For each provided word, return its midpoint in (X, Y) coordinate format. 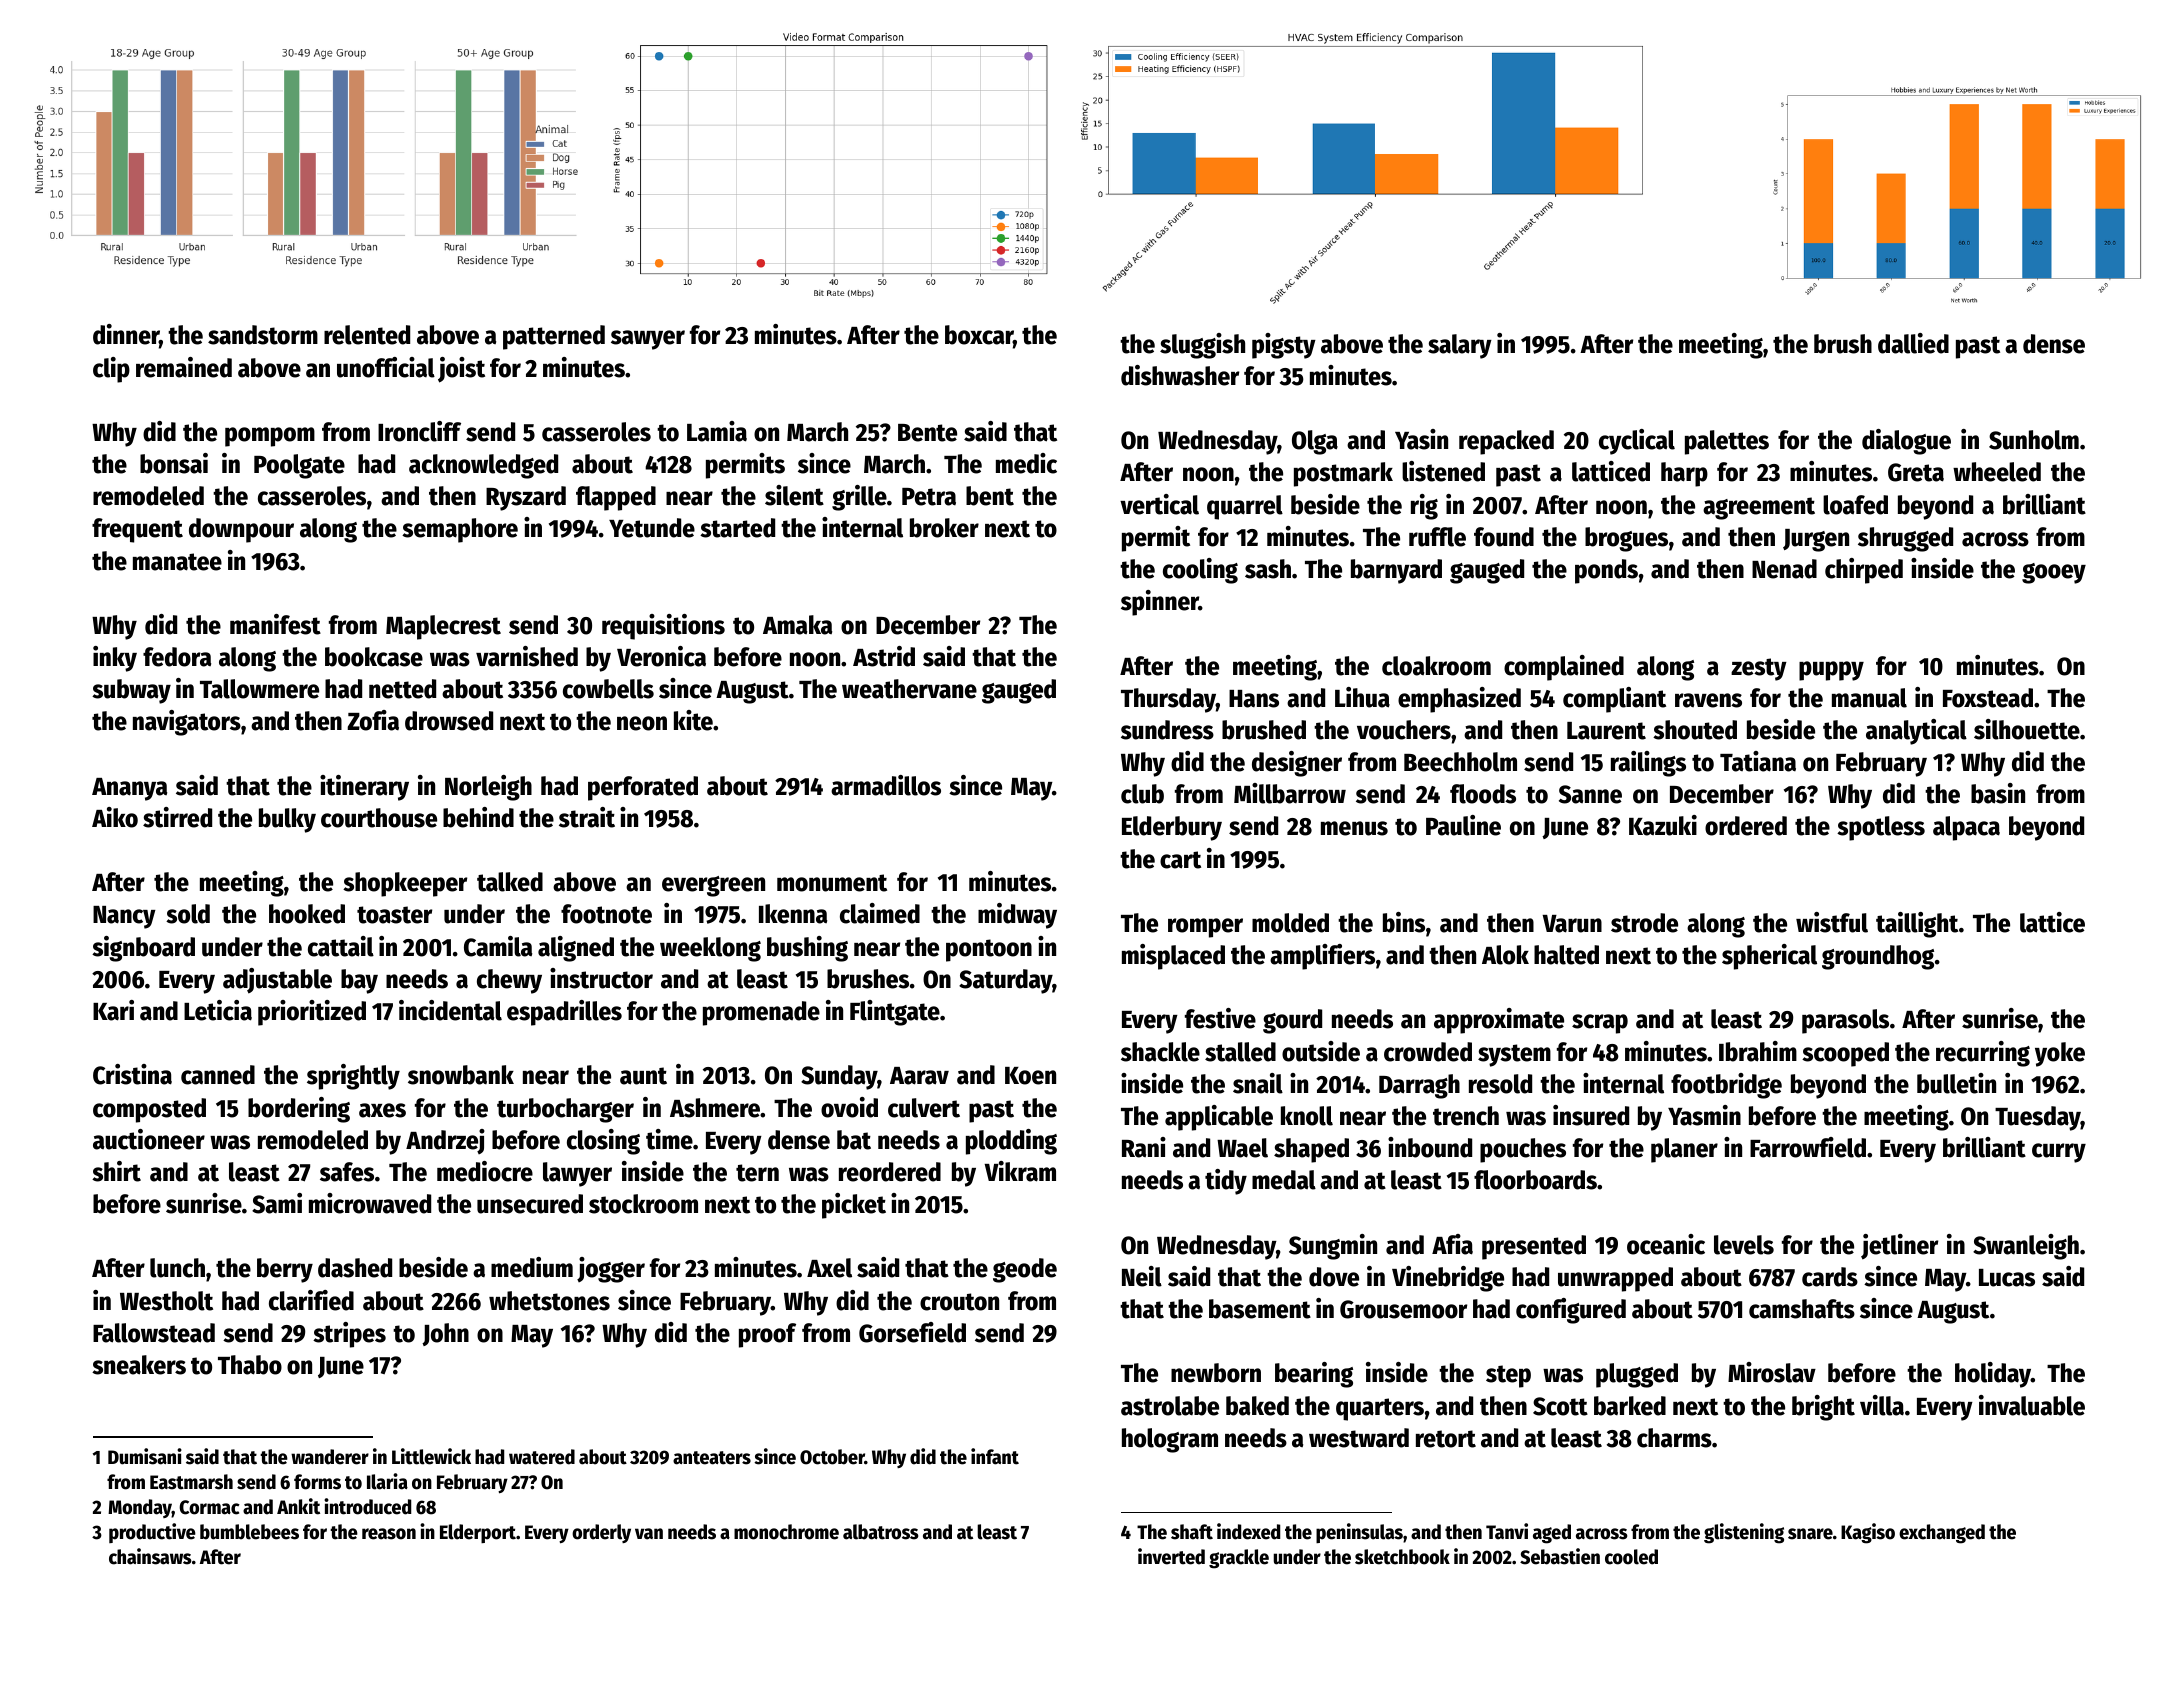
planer (1684, 1150)
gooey (2054, 573)
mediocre (485, 1171)
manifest (275, 624)
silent (794, 495)
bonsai (174, 463)
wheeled (1997, 472)
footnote (606, 914)
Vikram (1020, 1171)
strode (1644, 923)
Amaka (797, 625)
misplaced (1173, 957)
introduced (367, 1506)
